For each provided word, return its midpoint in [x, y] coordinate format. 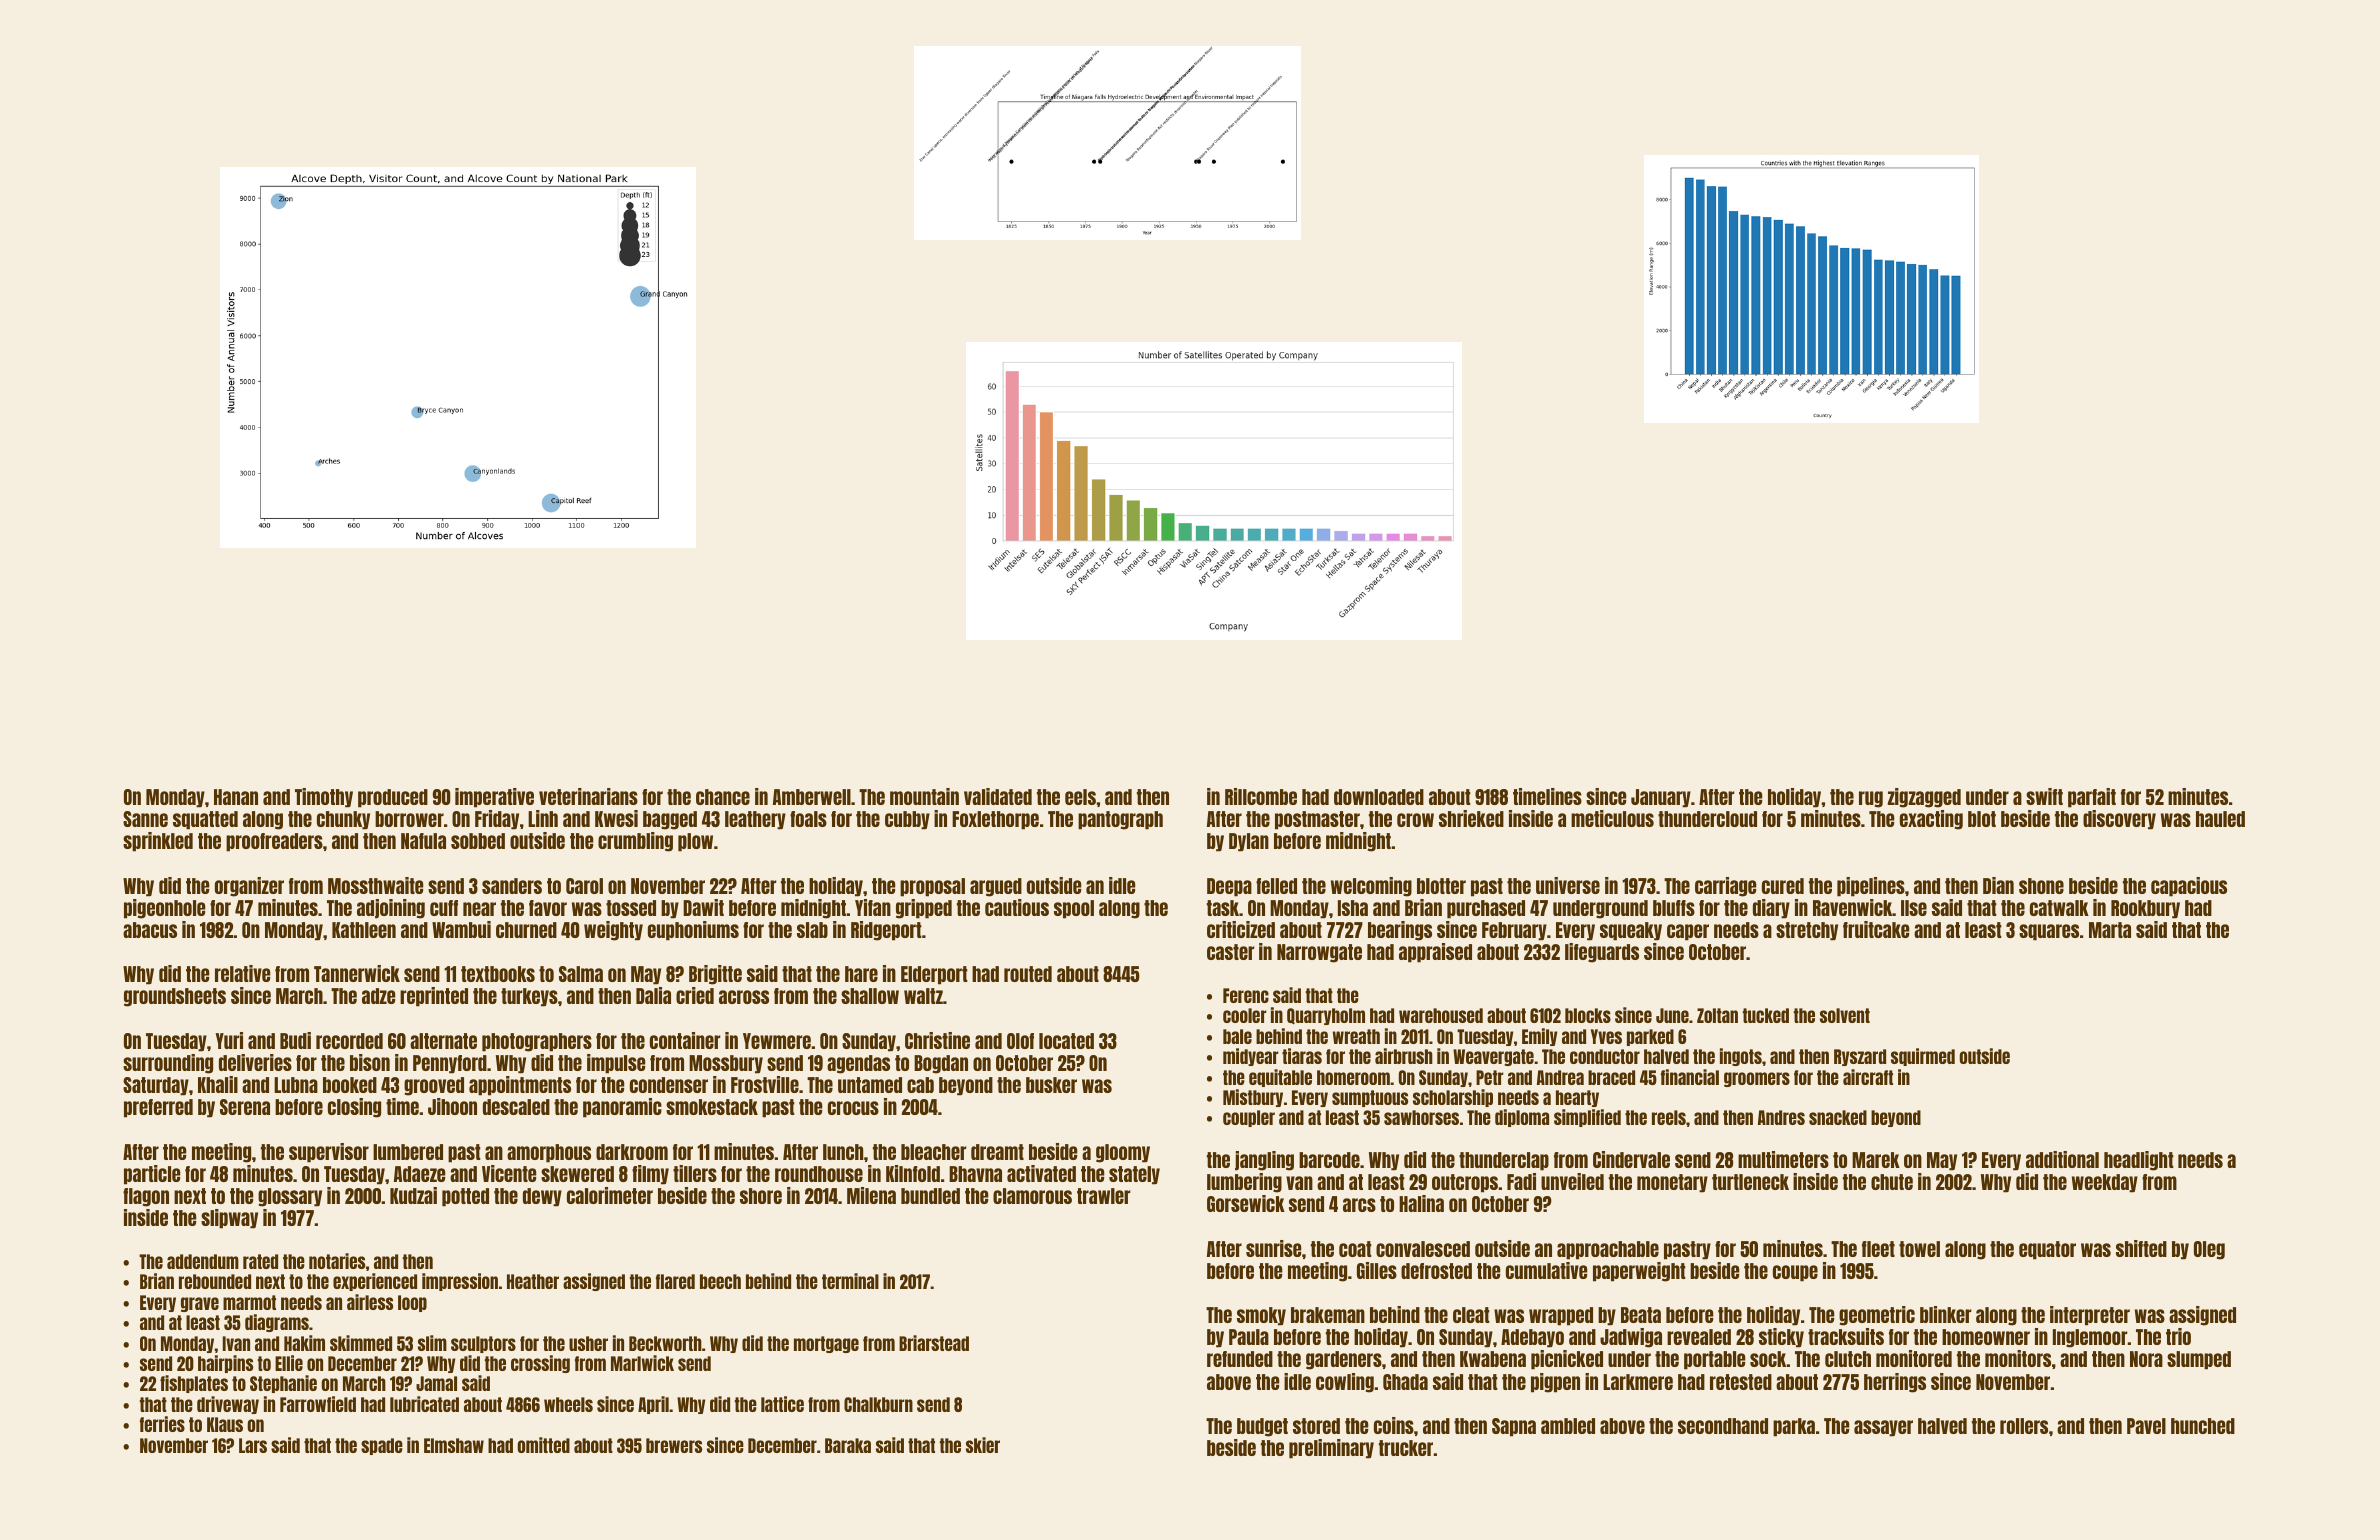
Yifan [873, 907]
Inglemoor [2090, 1338]
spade [382, 1446]
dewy [542, 1197]
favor [548, 908]
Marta [2110, 930]
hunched [2203, 1426]
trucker [1406, 1448]
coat [1355, 1249]
